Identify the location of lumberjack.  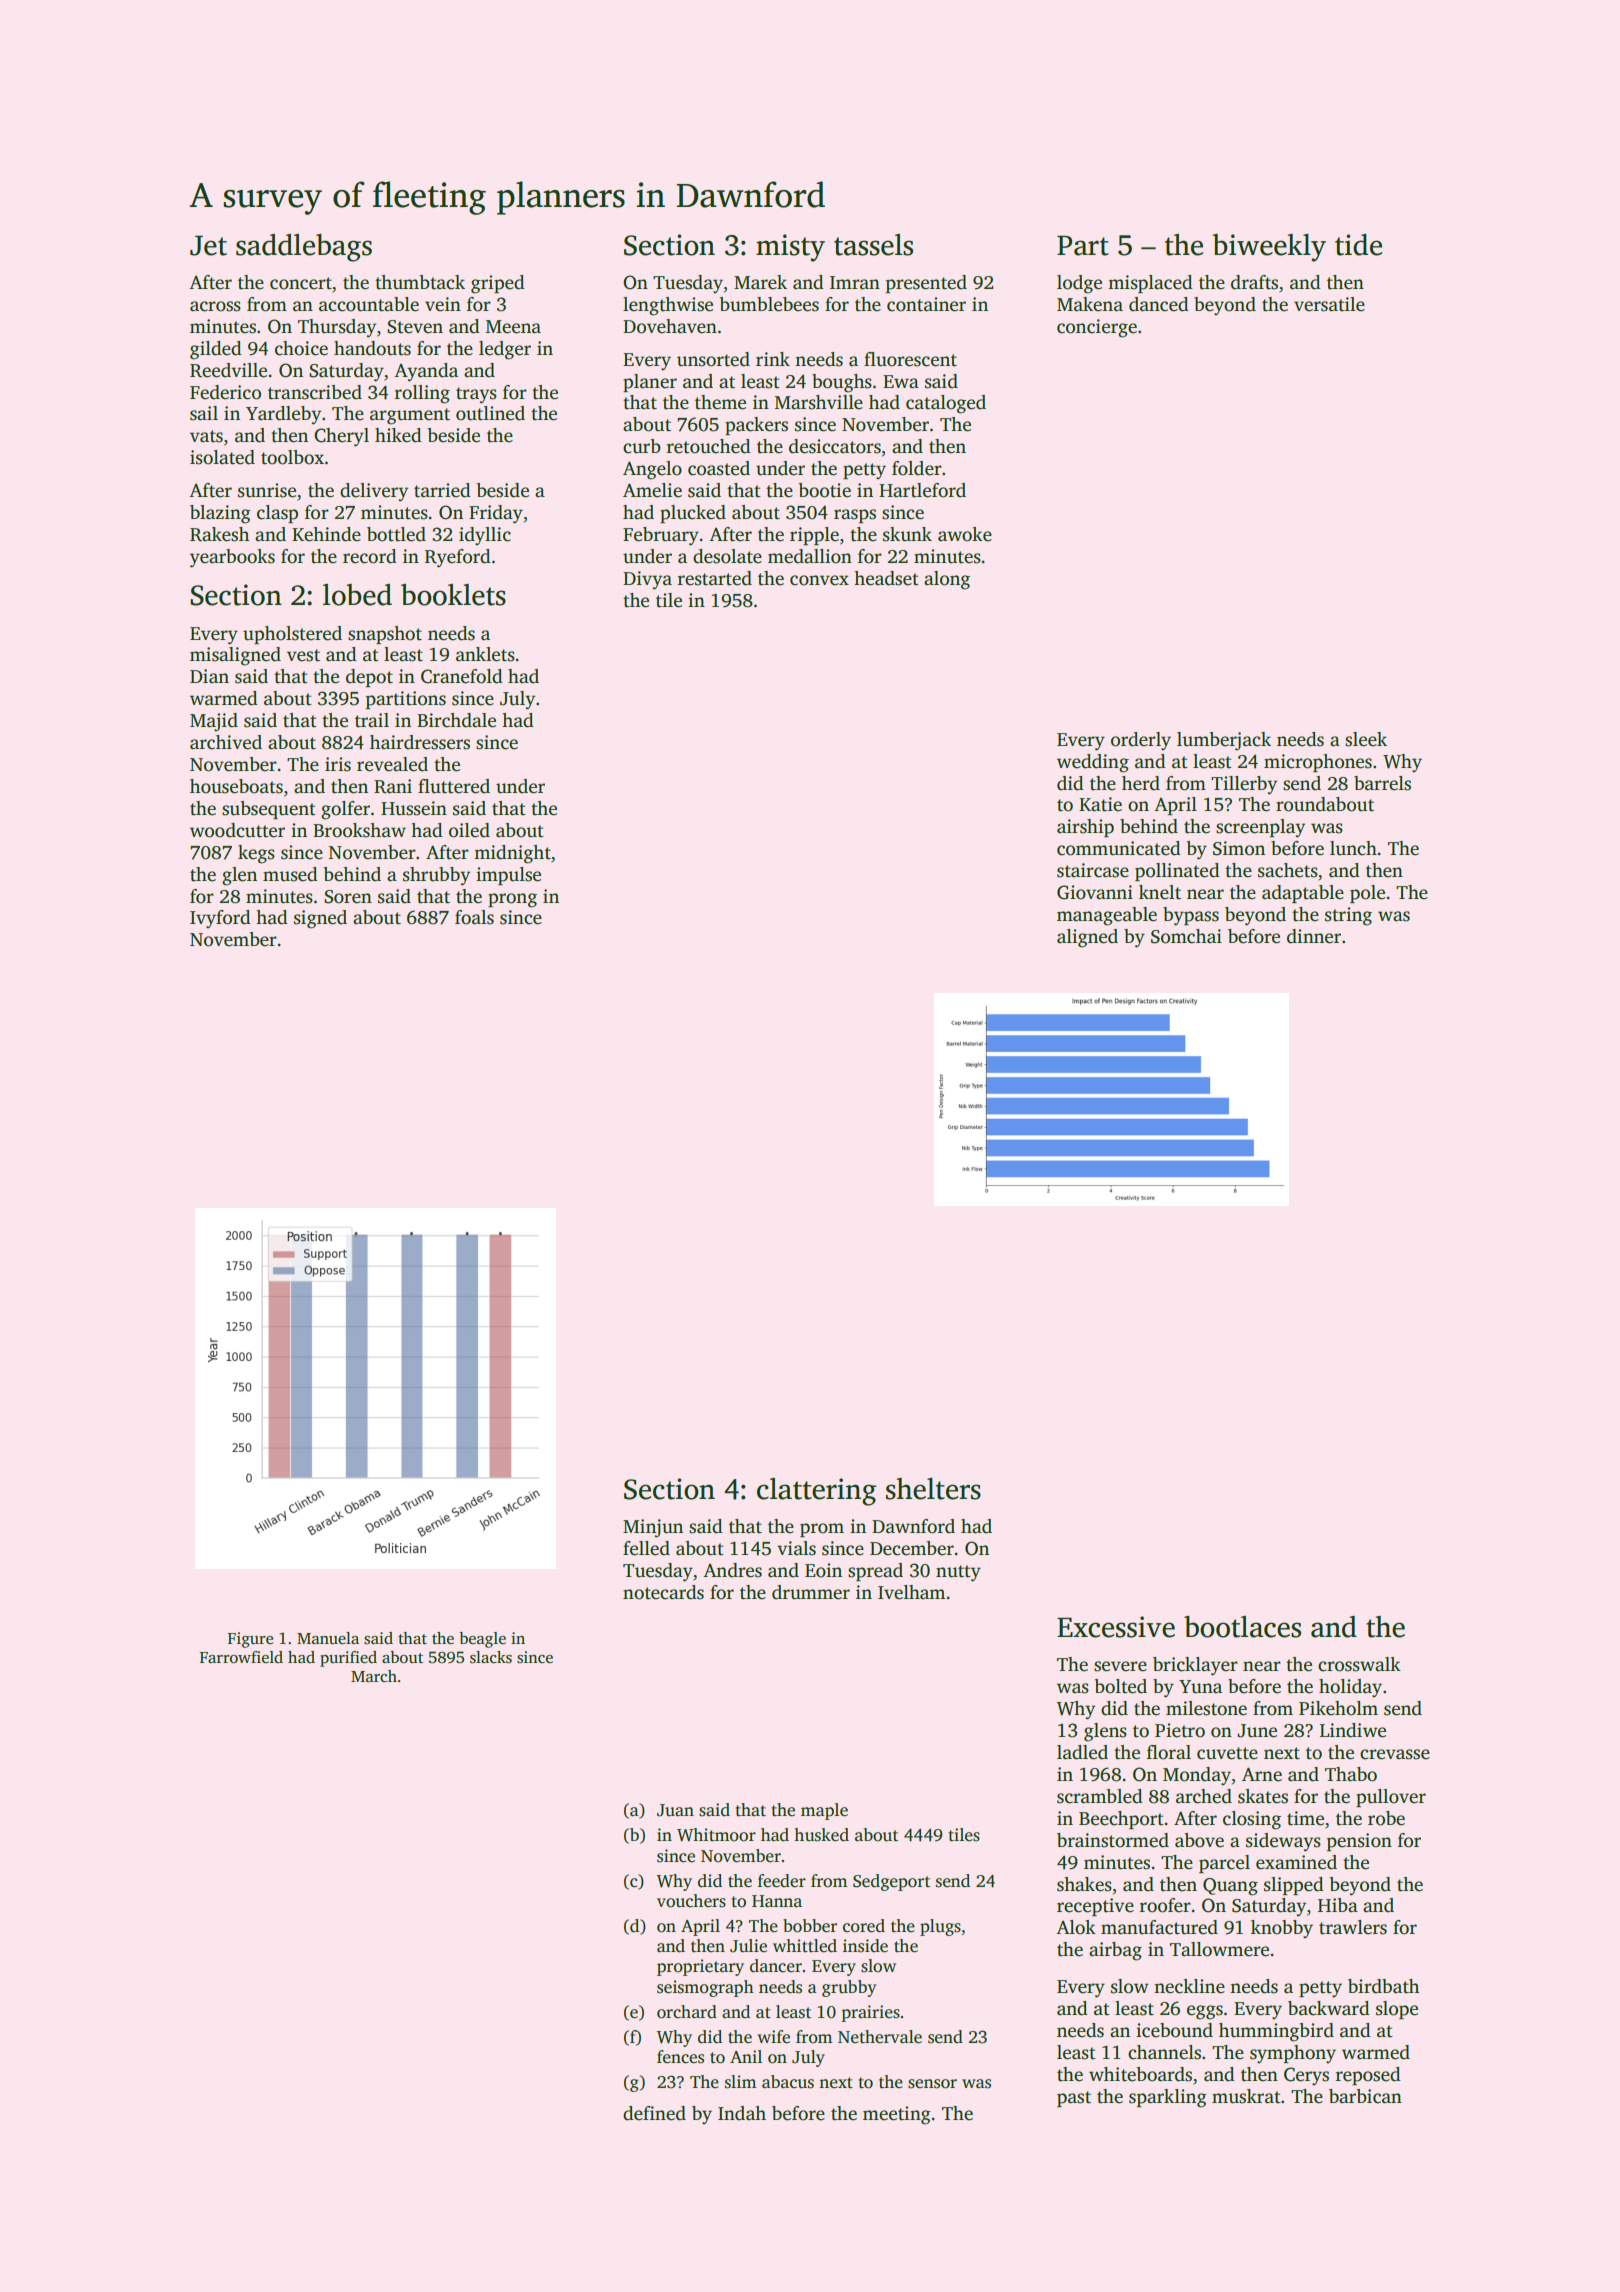
(1224, 741).
